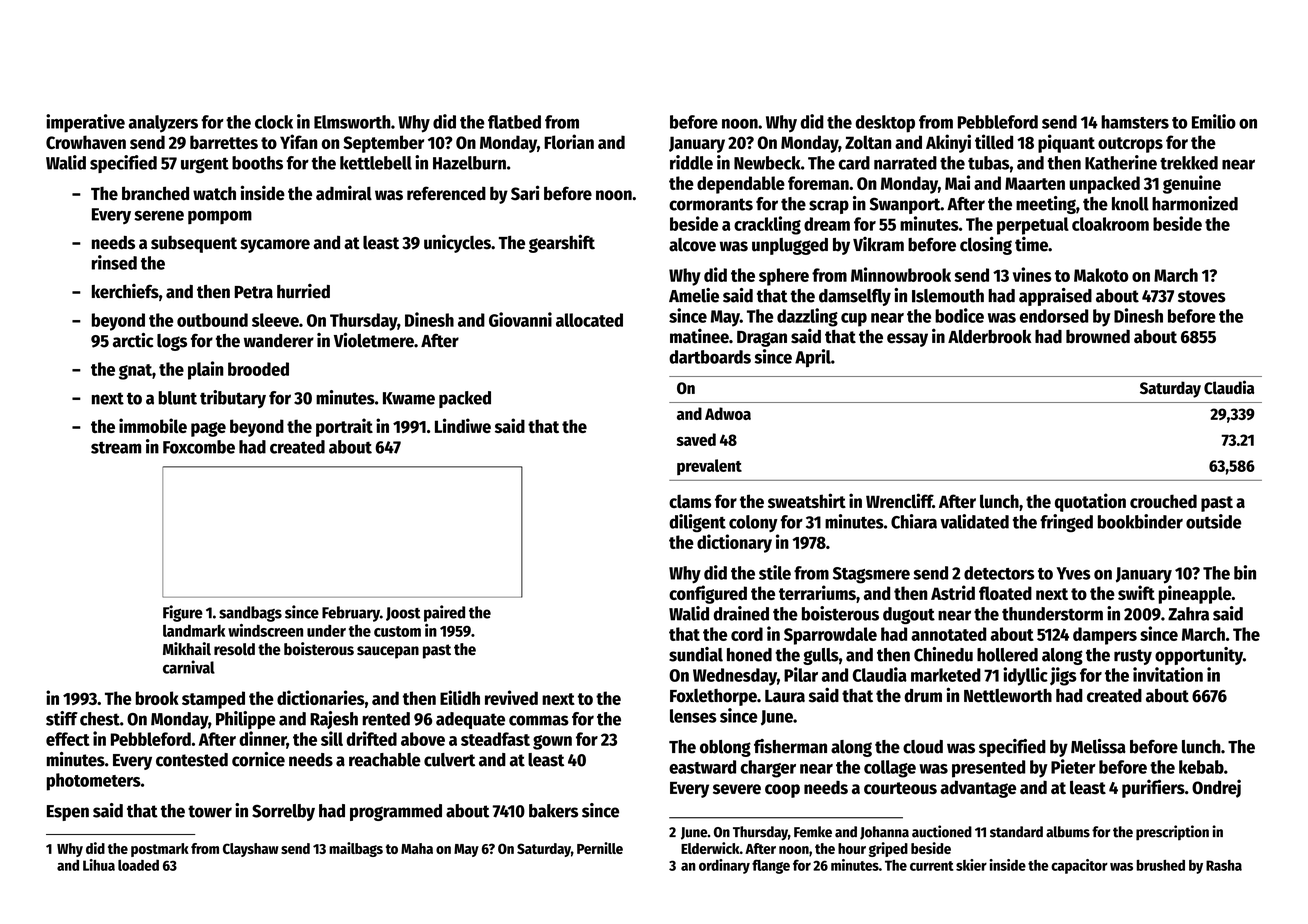  What do you see at coordinates (1201, 767) in the screenshot?
I see `kebab` at bounding box center [1201, 767].
